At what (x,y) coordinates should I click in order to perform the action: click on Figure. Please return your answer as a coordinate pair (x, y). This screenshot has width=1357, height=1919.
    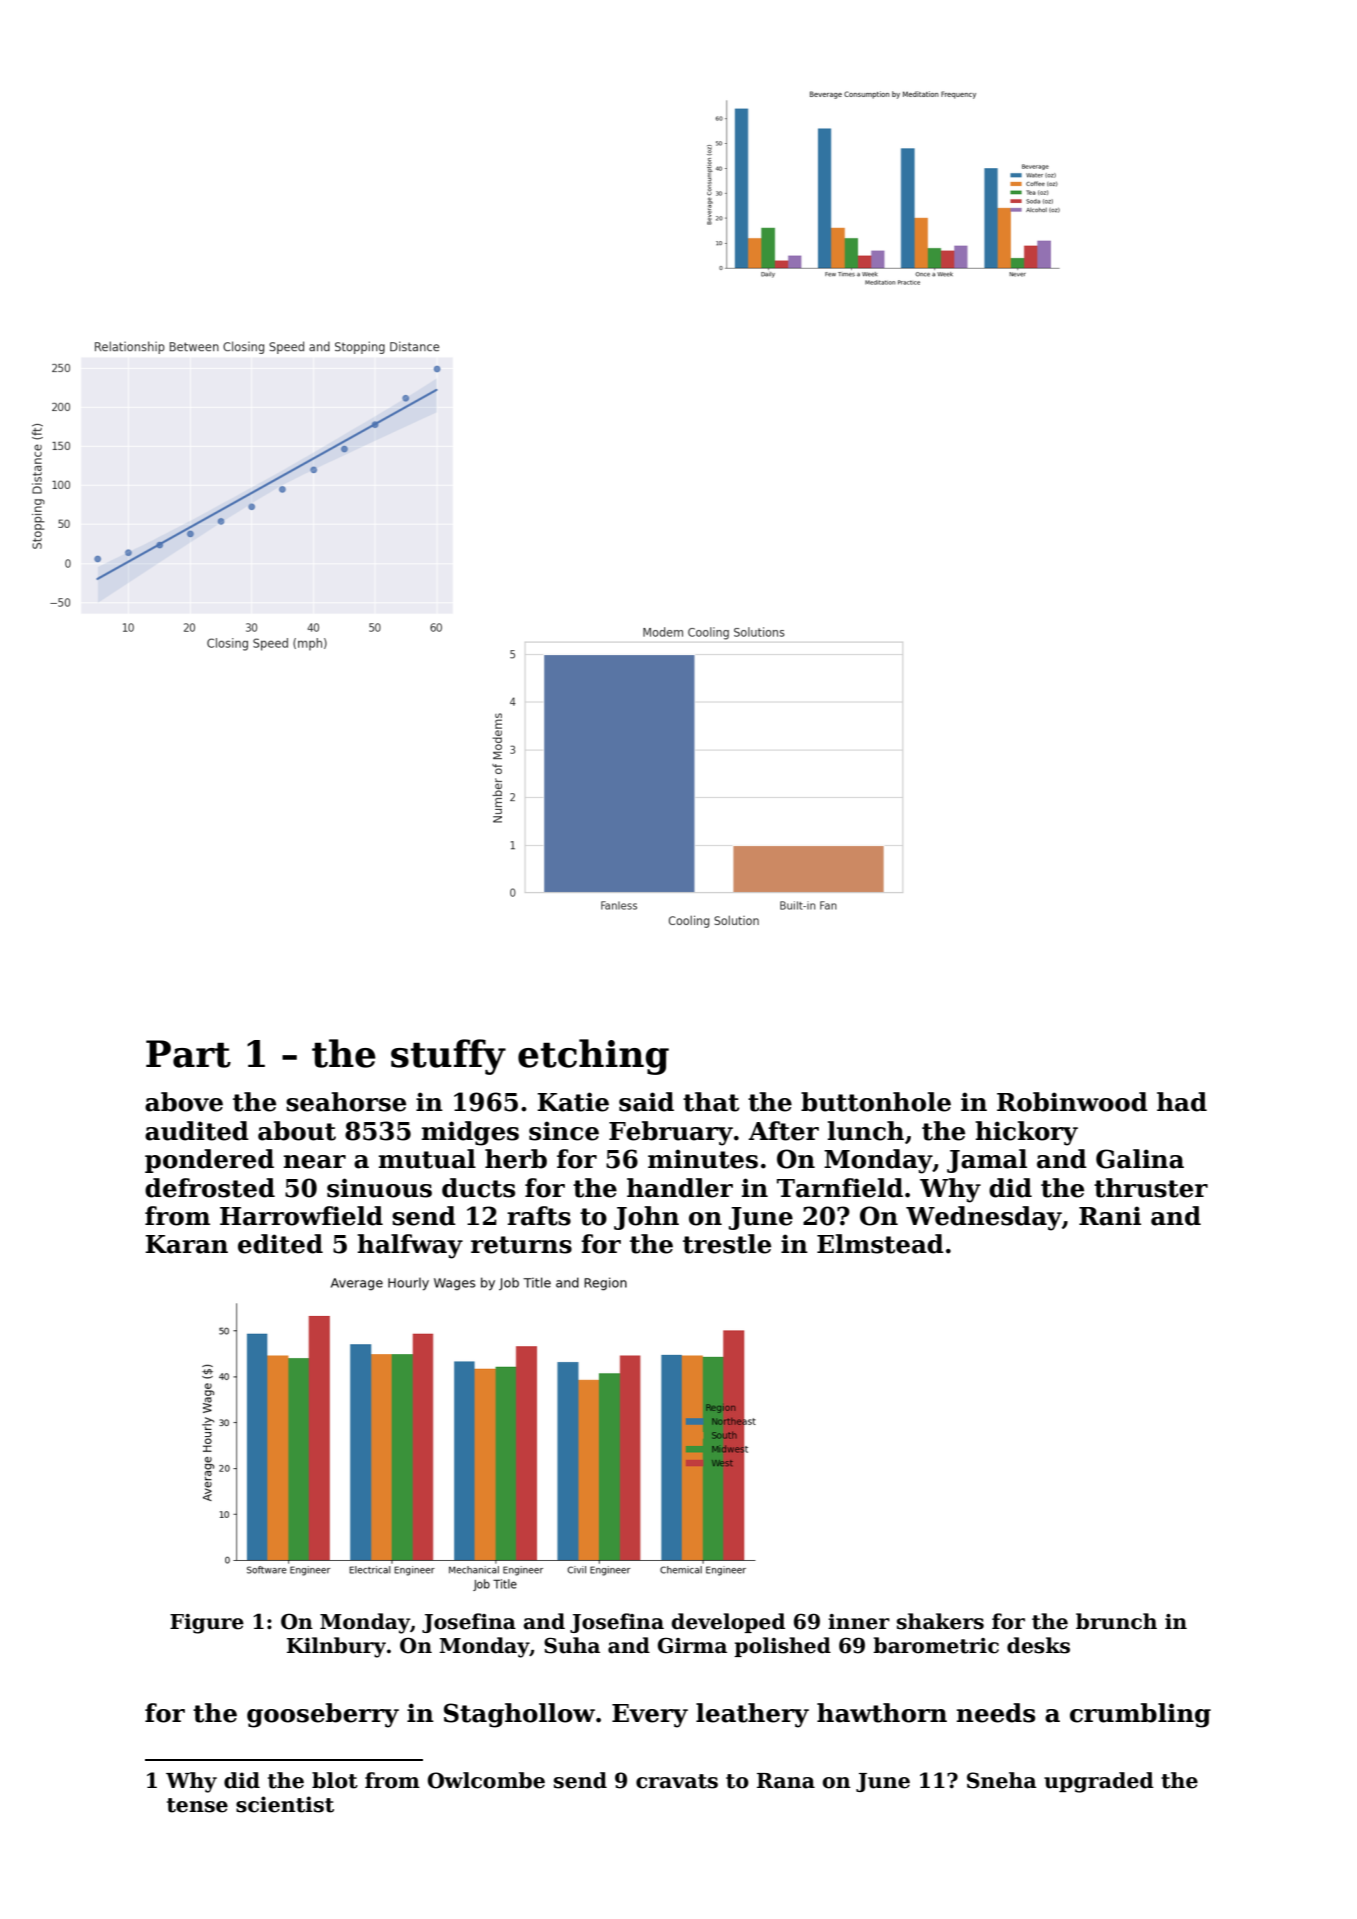
    Looking at the image, I should click on (207, 1624).
